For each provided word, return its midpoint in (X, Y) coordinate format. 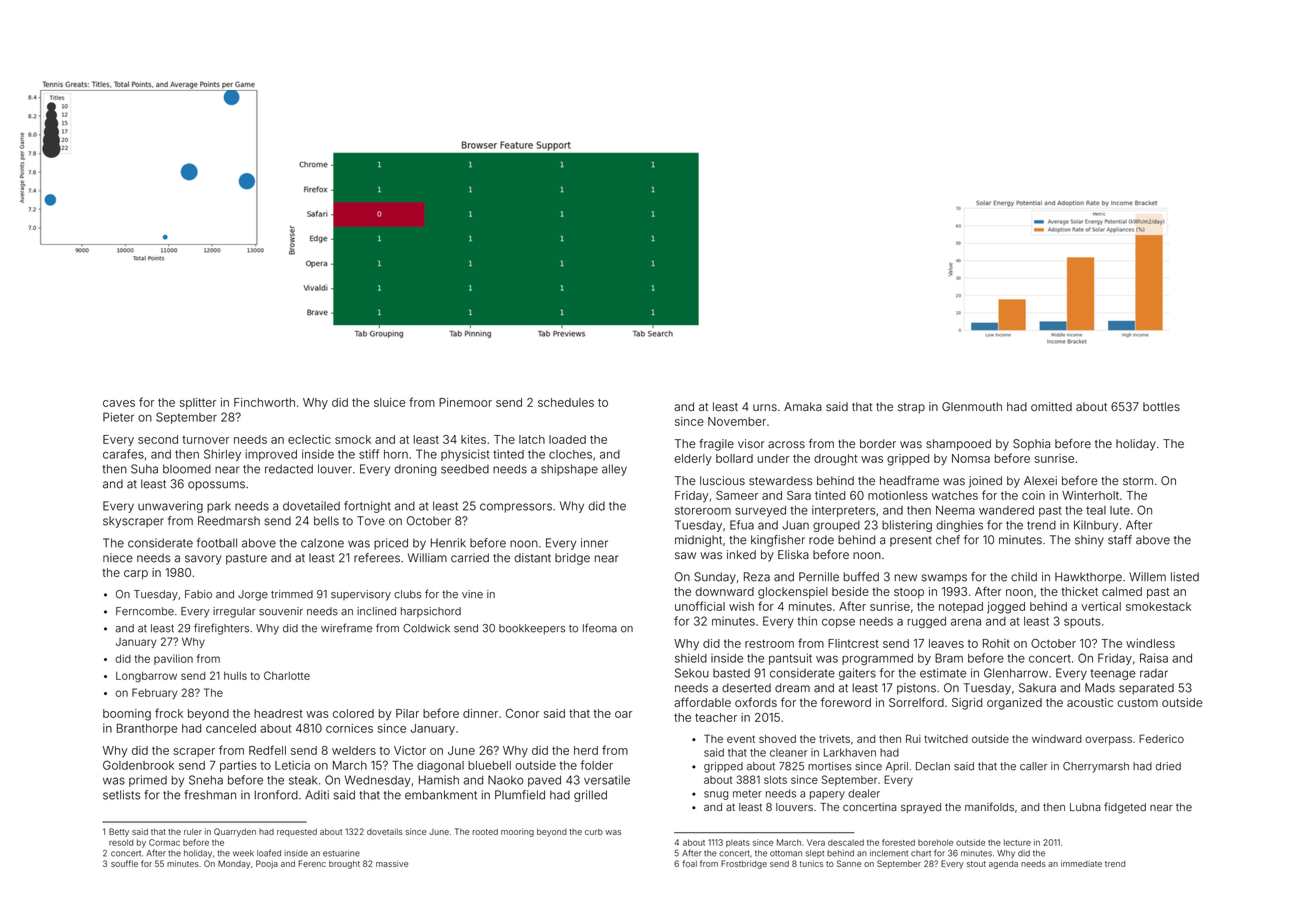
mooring (517, 832)
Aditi (317, 795)
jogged (1006, 608)
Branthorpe (147, 729)
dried (1168, 766)
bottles (1161, 406)
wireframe (347, 628)
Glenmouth (972, 406)
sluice (389, 402)
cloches (570, 454)
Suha (144, 469)
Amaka (803, 406)
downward (724, 591)
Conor (522, 713)
